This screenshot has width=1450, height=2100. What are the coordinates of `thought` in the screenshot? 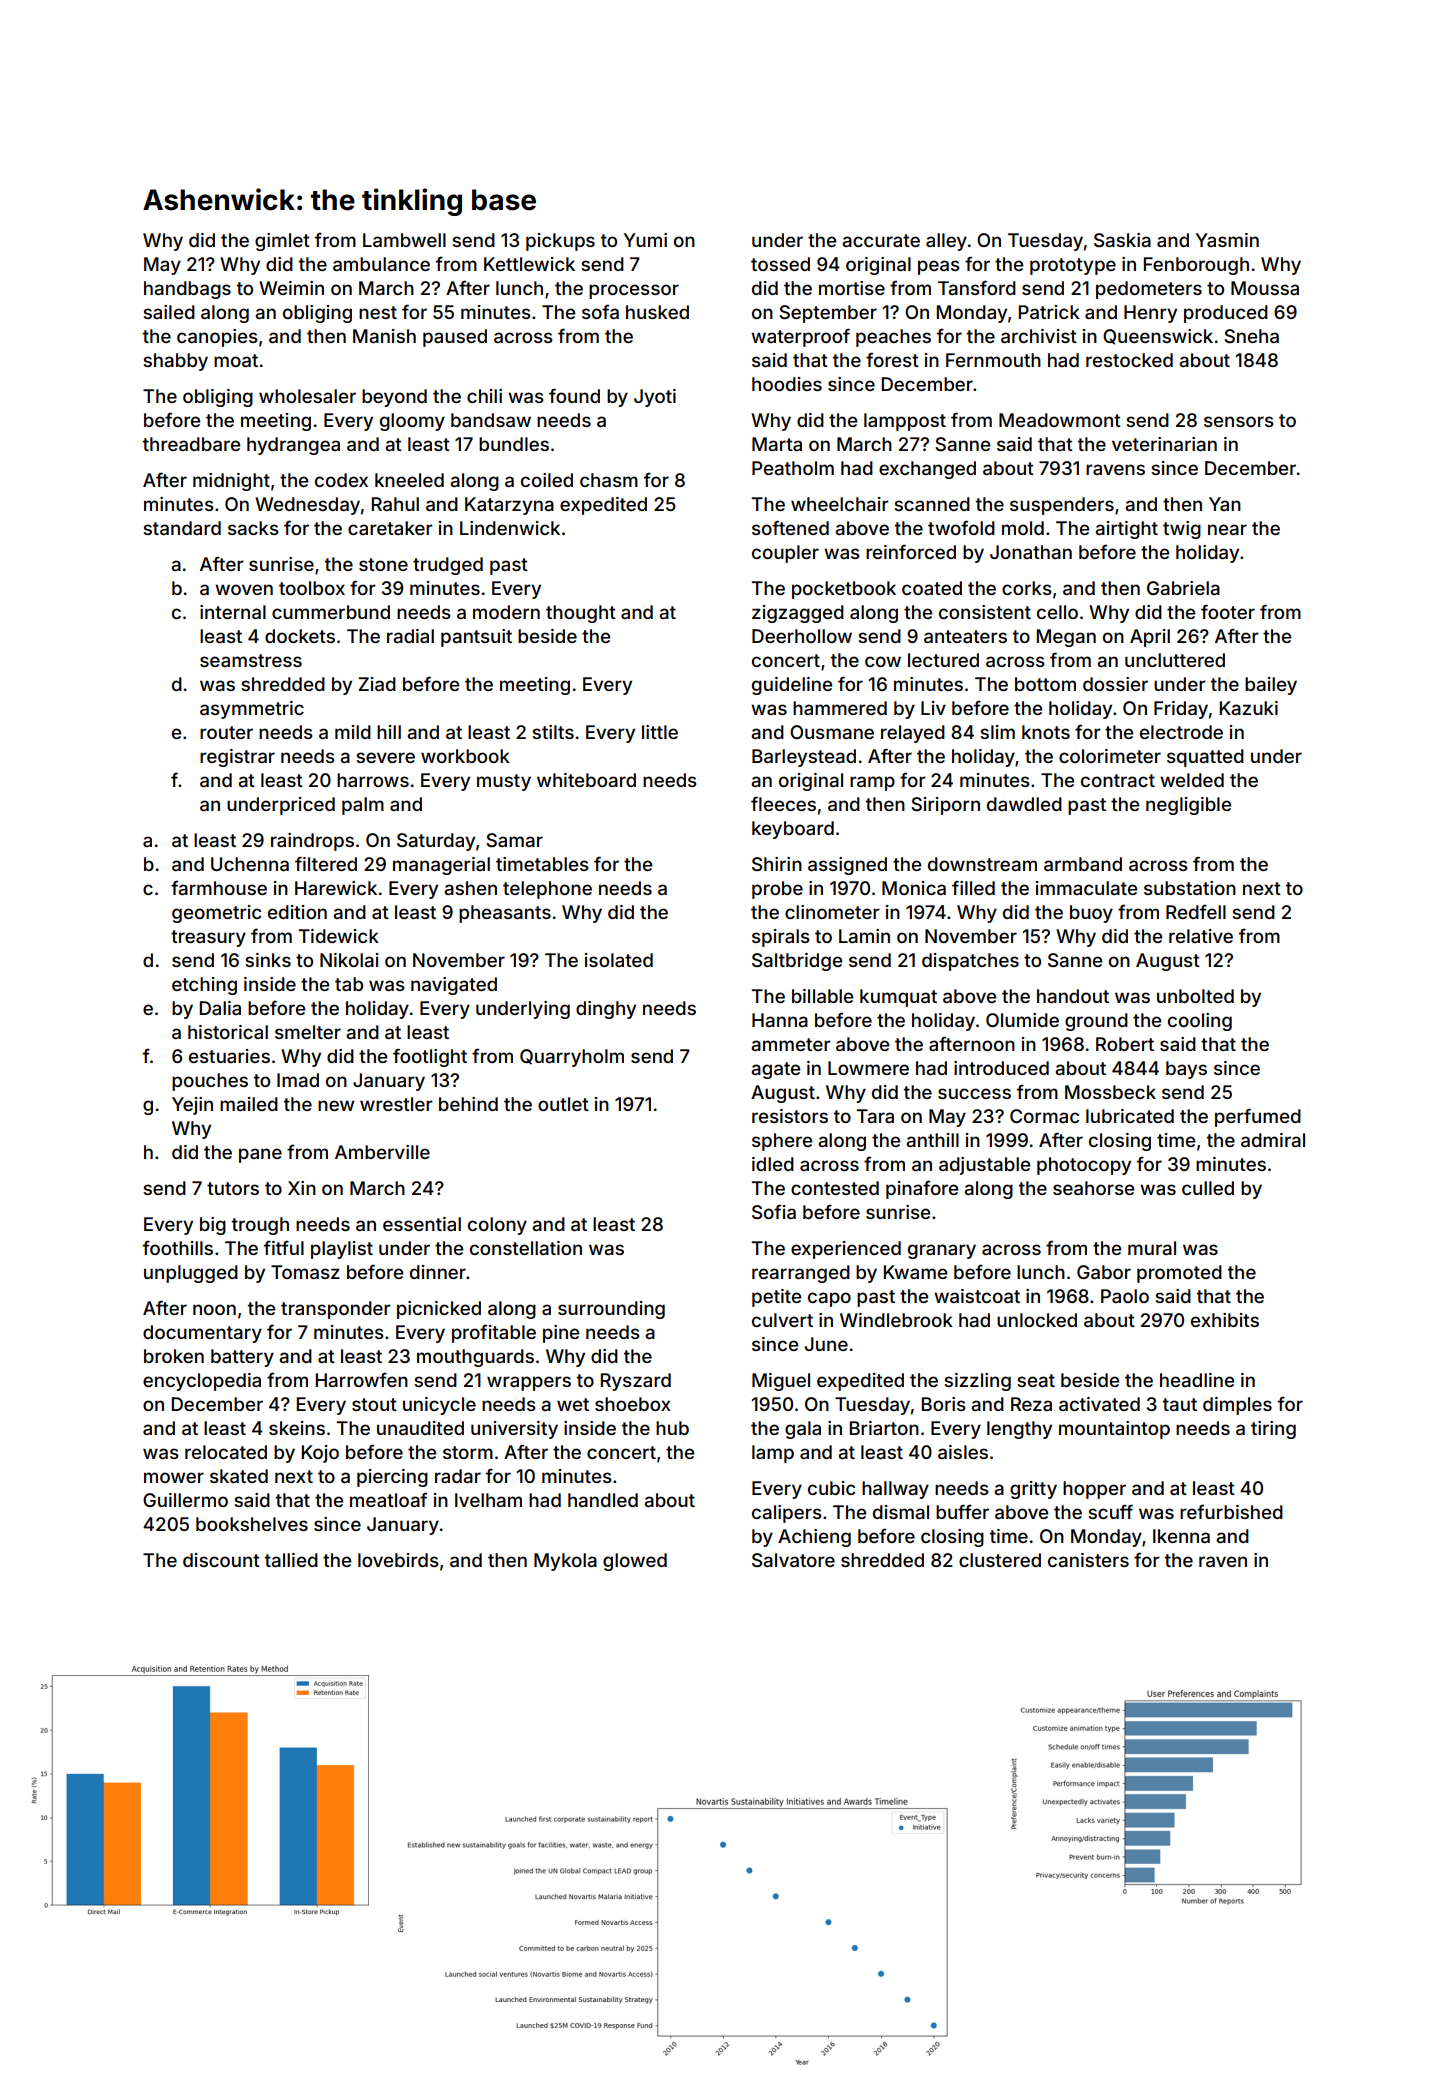 It's located at (581, 614).
